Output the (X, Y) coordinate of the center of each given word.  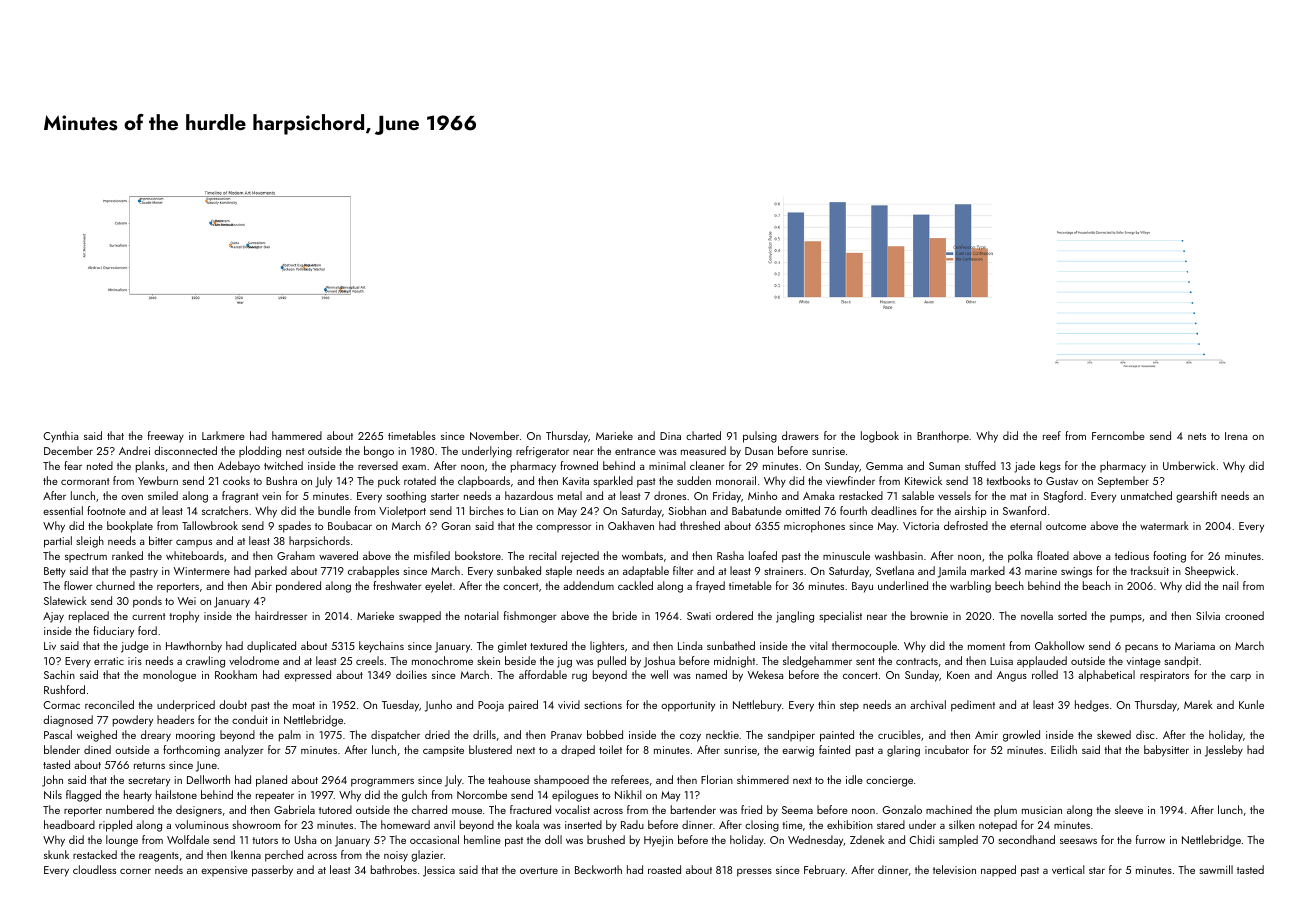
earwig (798, 751)
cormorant (85, 481)
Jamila (952, 572)
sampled (958, 841)
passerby (272, 871)
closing (762, 826)
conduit (250, 719)
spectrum (86, 557)
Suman (944, 466)
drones (670, 495)
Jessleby (1224, 751)
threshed (700, 525)
